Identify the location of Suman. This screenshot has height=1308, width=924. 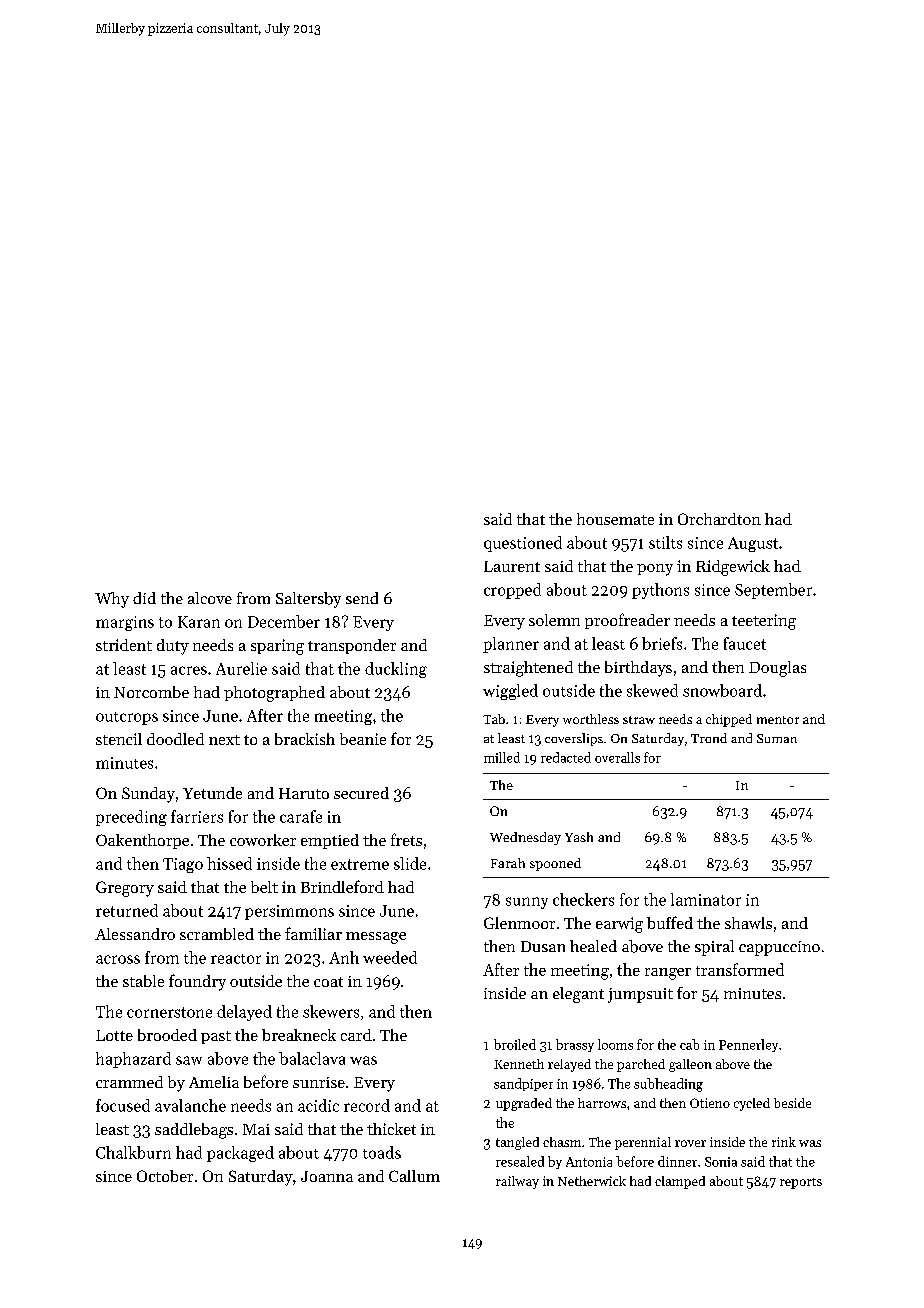
(777, 738).
